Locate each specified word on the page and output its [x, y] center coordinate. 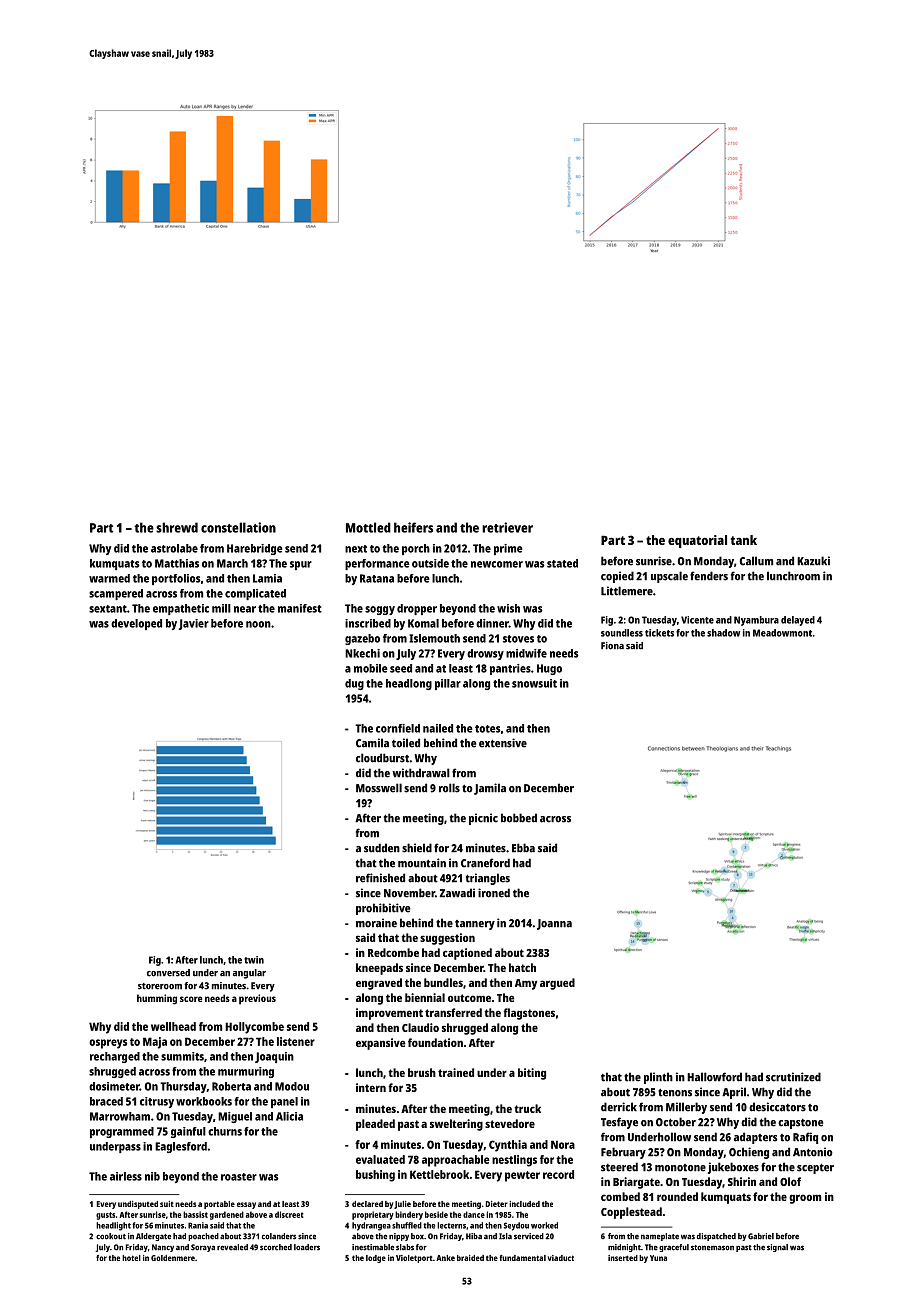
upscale [669, 577]
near [245, 609]
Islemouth [434, 638]
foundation [435, 1042]
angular [249, 974]
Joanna [554, 924]
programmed [122, 1132]
